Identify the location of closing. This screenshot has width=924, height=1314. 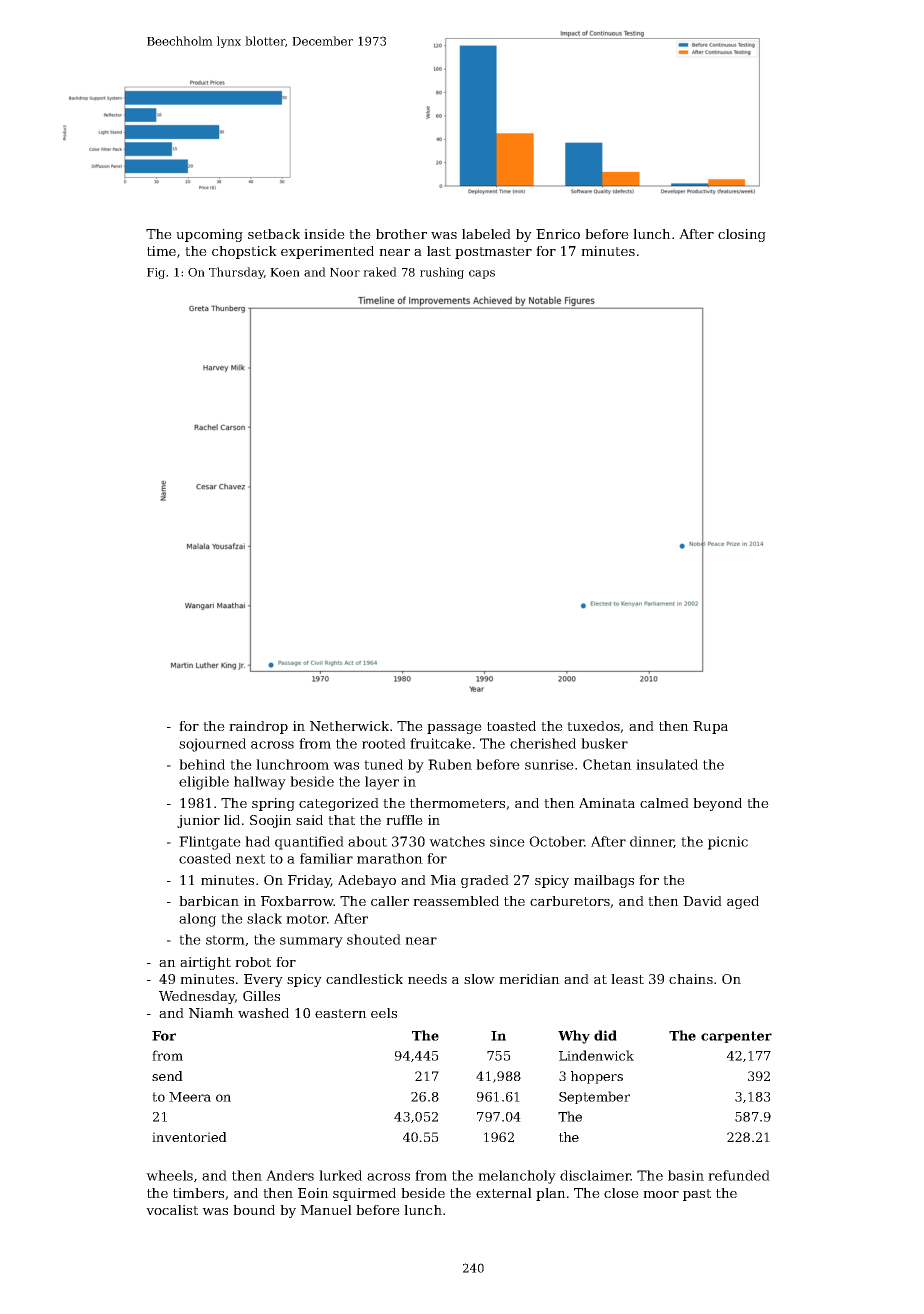
(742, 235).
